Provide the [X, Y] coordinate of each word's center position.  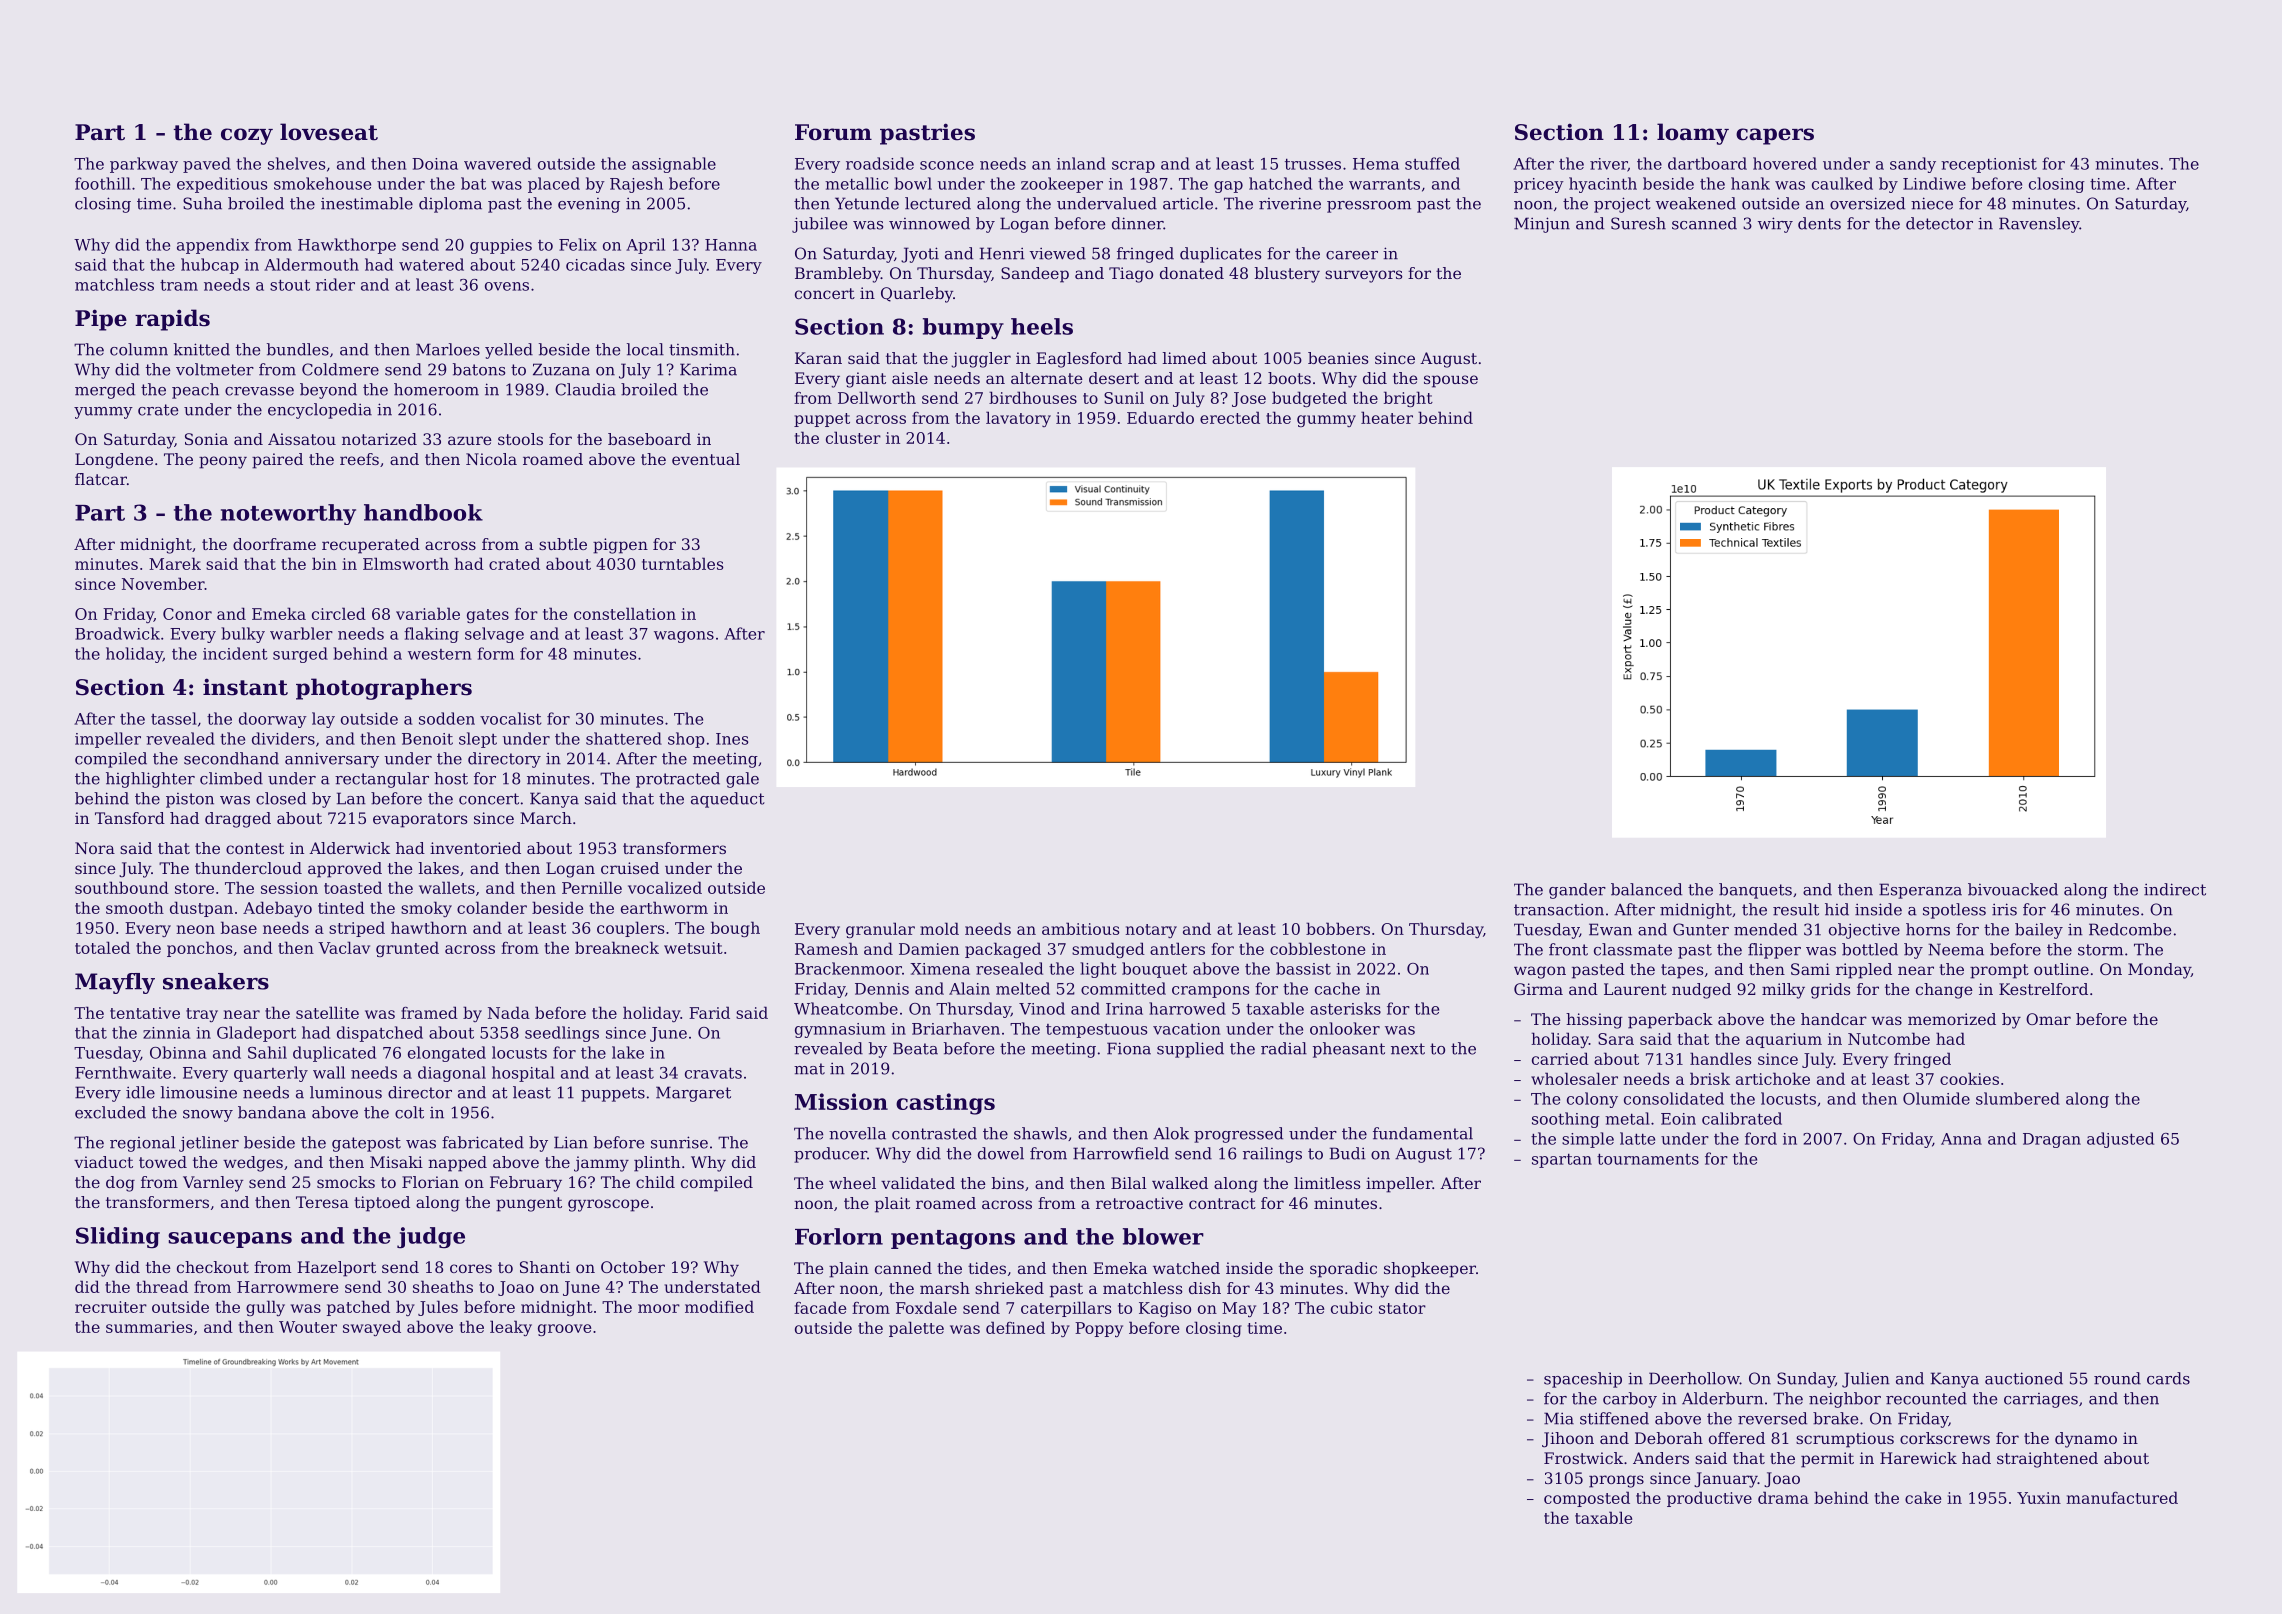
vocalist [511, 718]
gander [1577, 891]
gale [742, 780]
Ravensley [2039, 225]
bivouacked [2013, 889]
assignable [674, 165]
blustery [1287, 275]
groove [564, 1330]
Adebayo [277, 909]
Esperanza [1920, 891]
